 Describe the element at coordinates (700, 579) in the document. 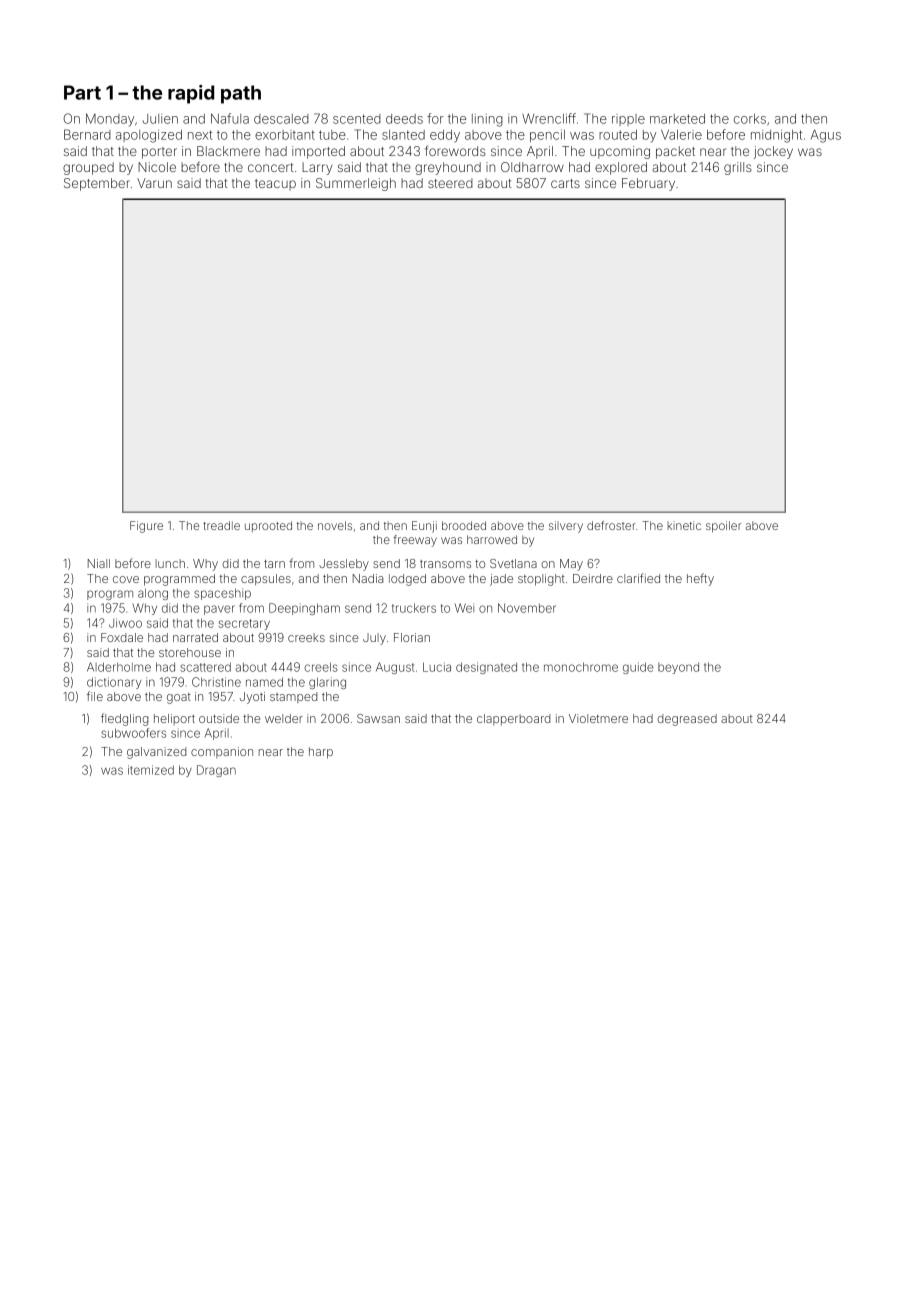

I see `hefty` at that location.
